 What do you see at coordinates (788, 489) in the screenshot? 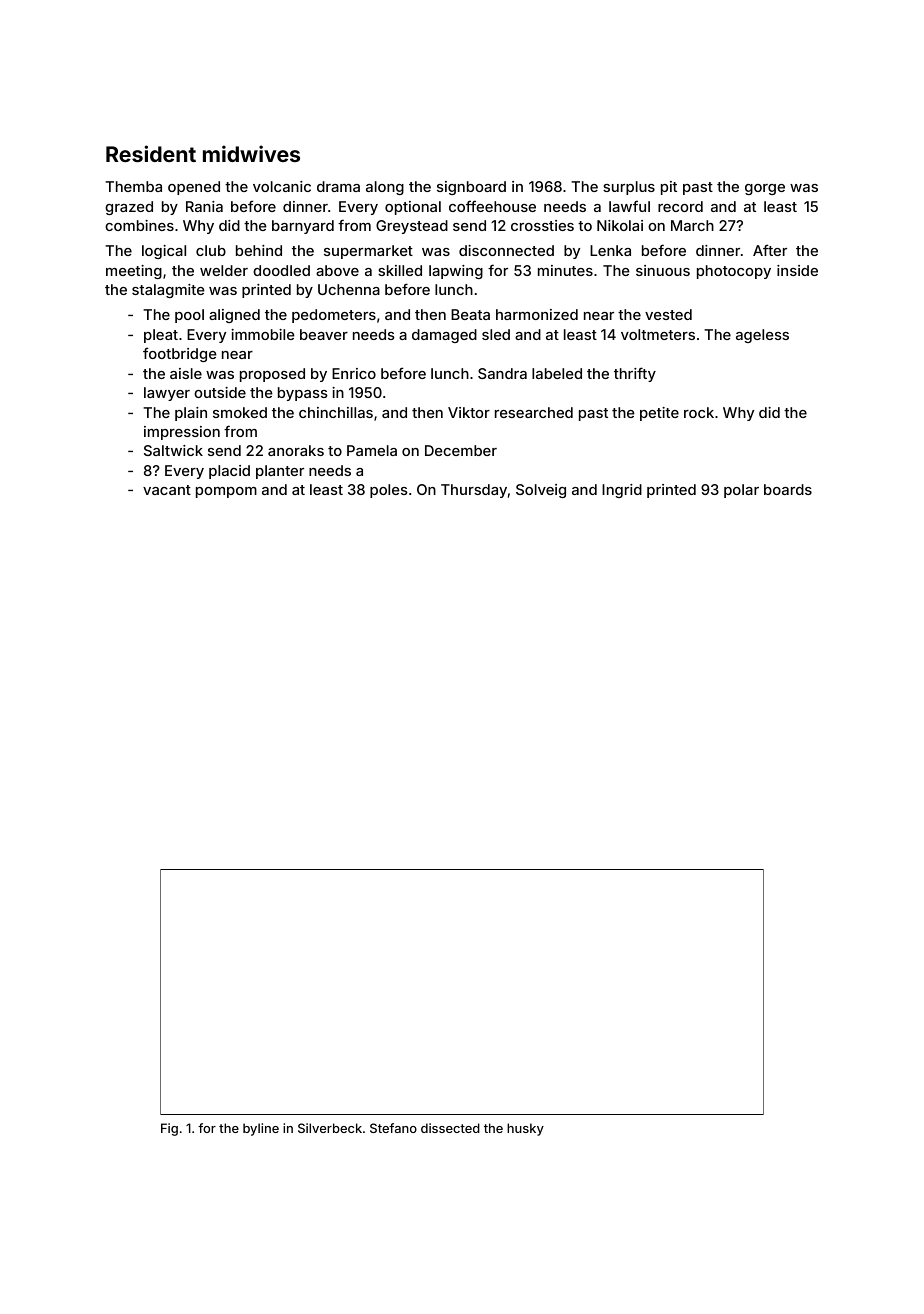
I see `boards` at bounding box center [788, 489].
